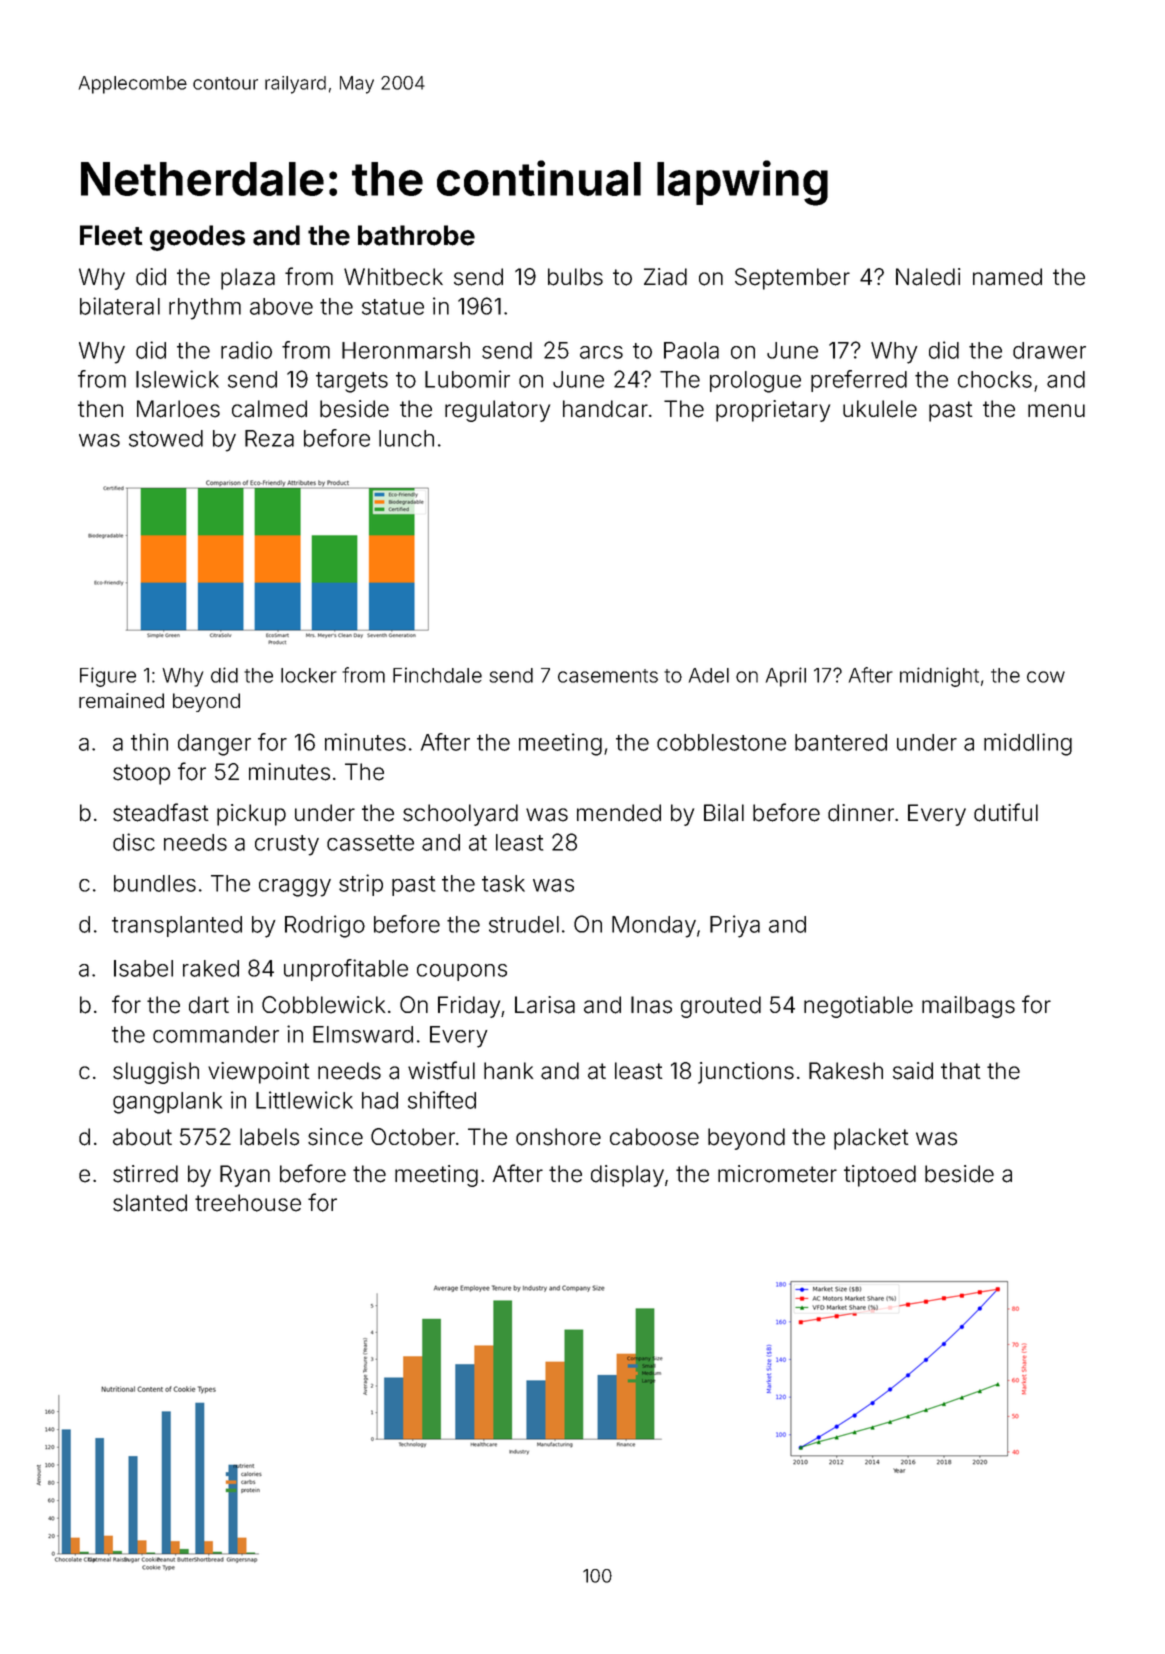 This screenshot has width=1165, height=1654. What do you see at coordinates (197, 238) in the screenshot?
I see `geodes` at bounding box center [197, 238].
